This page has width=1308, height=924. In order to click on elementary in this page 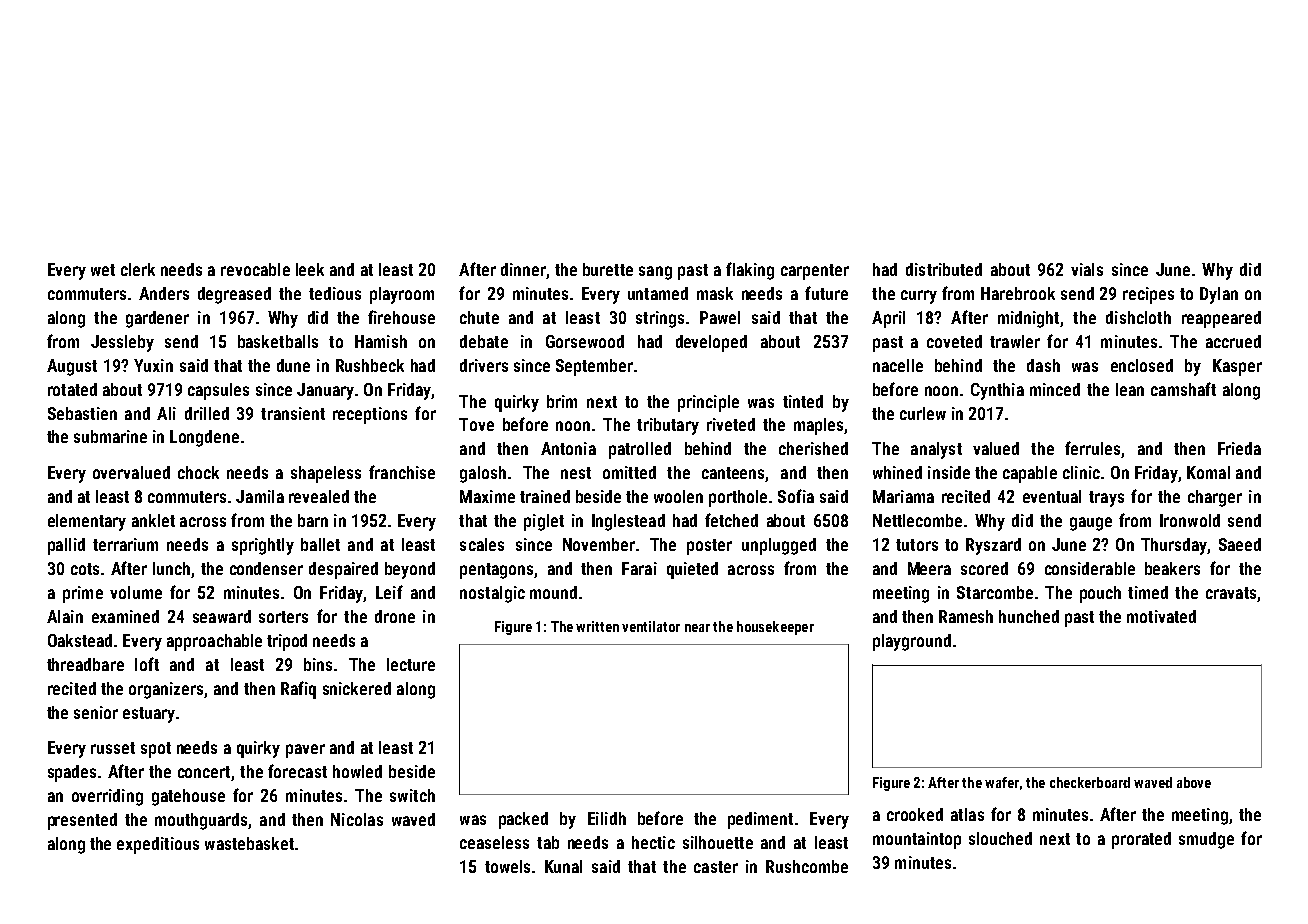, I will do `click(87, 522)`.
